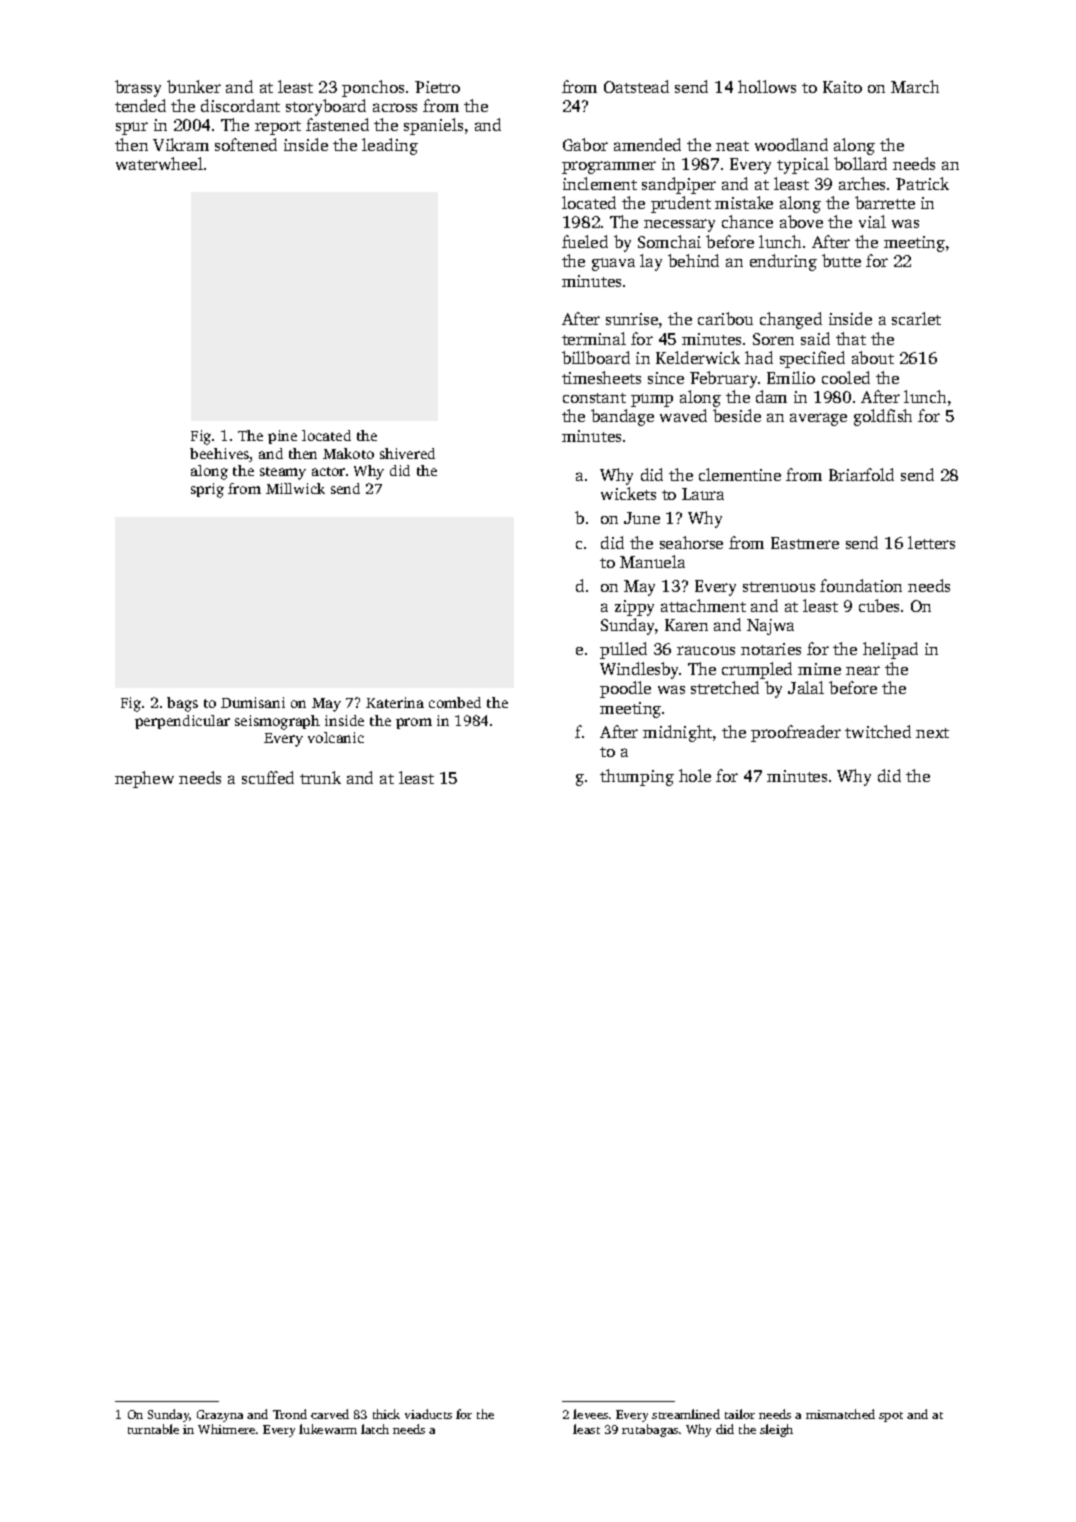 This screenshot has height=1522, width=1076. I want to click on perpendicular, so click(182, 722).
